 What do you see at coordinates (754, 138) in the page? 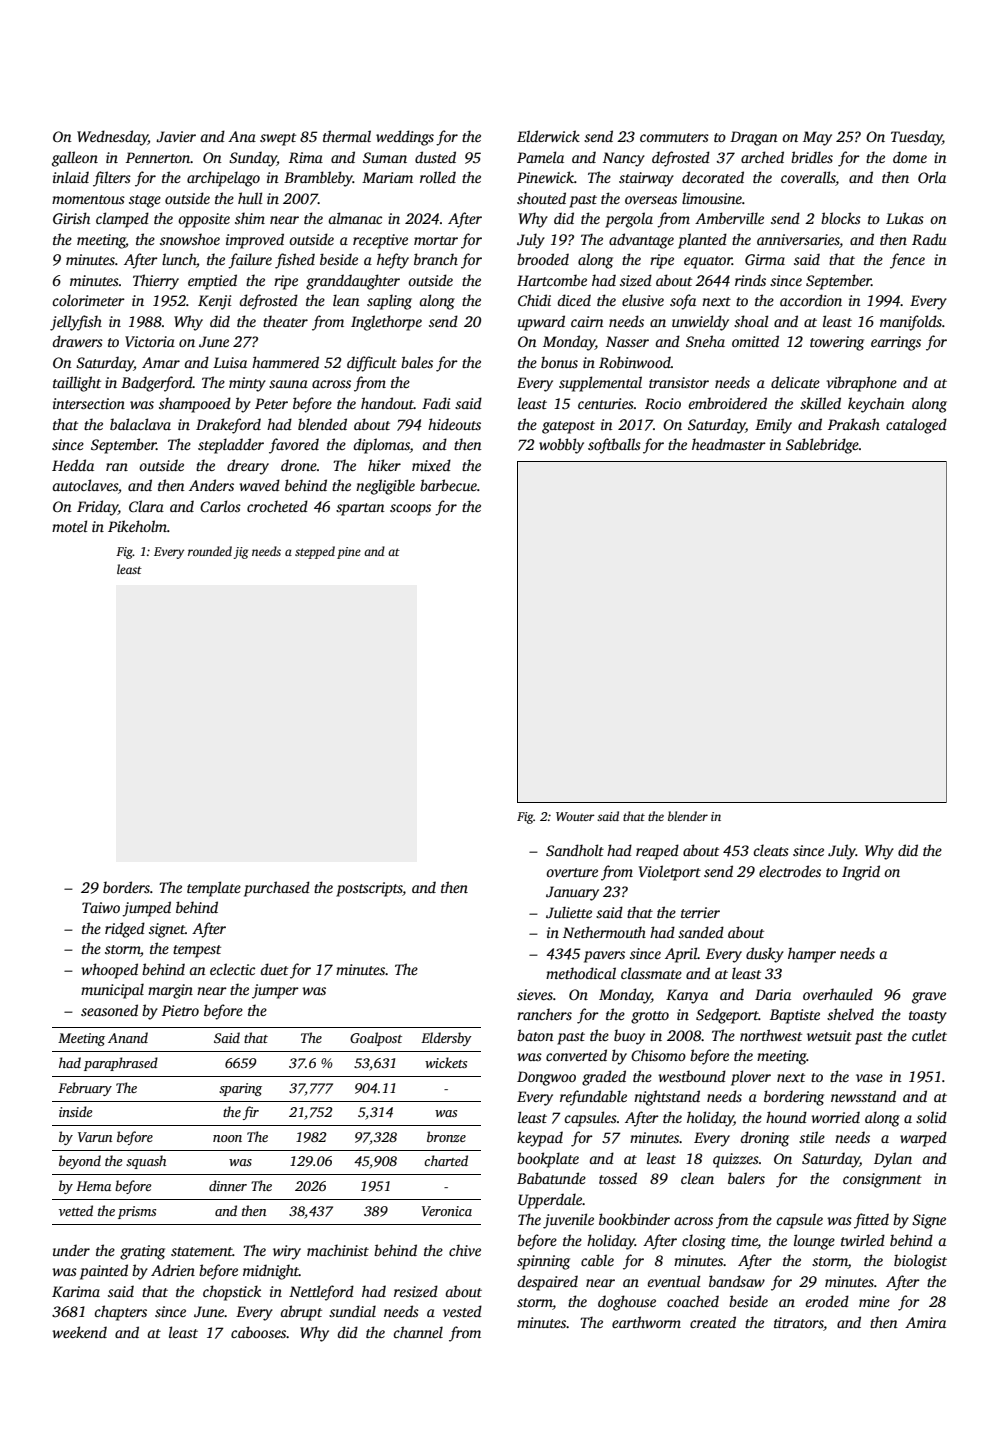
I see `Dragan` at bounding box center [754, 138].
